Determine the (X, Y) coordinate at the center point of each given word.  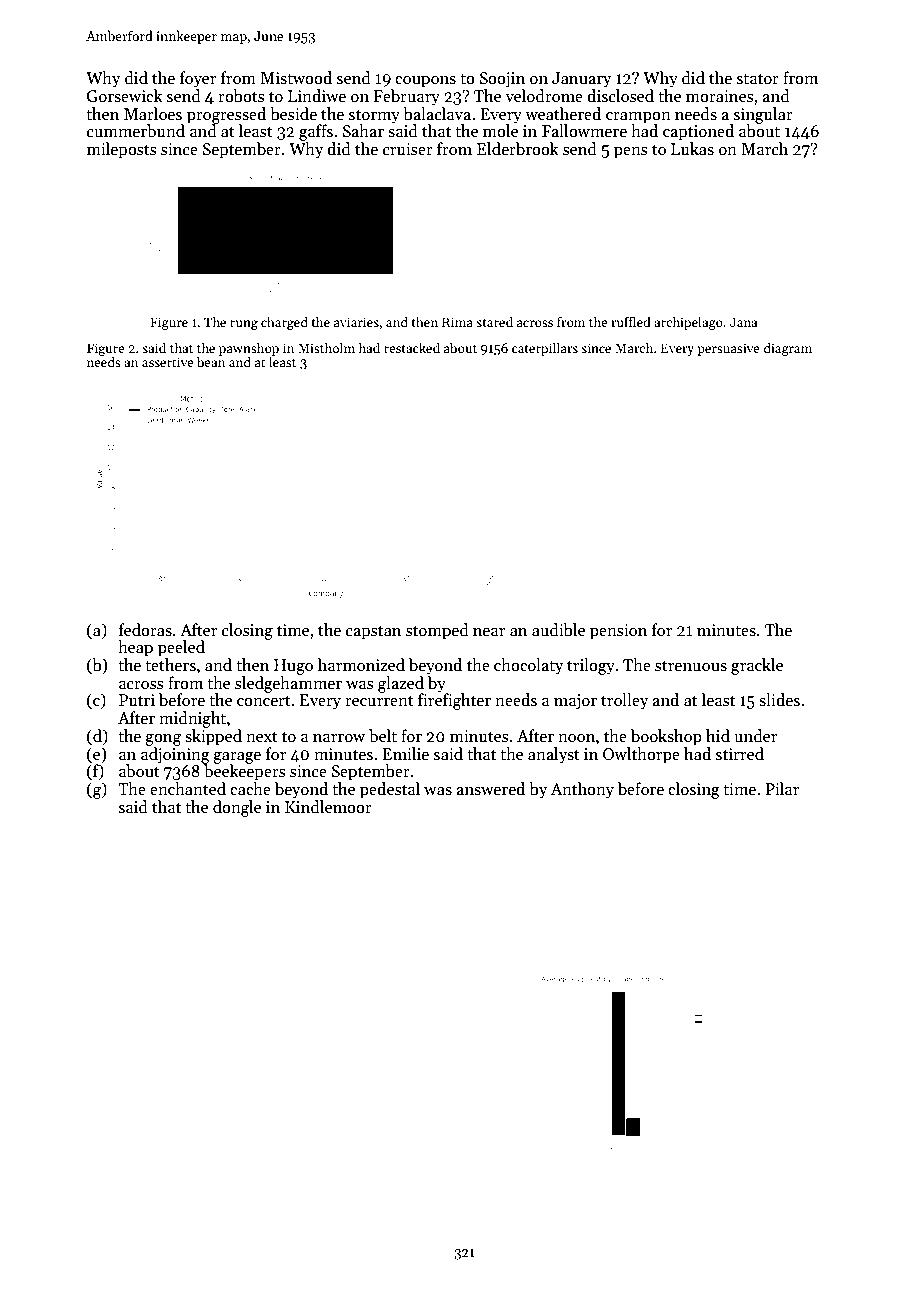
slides (779, 700)
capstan (373, 633)
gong (163, 740)
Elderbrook (518, 149)
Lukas (692, 149)
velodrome (544, 96)
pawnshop (249, 349)
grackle (757, 666)
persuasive (728, 349)
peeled (181, 648)
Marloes (153, 114)
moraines (720, 96)
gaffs (316, 132)
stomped (437, 631)
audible (558, 630)
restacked (412, 347)
